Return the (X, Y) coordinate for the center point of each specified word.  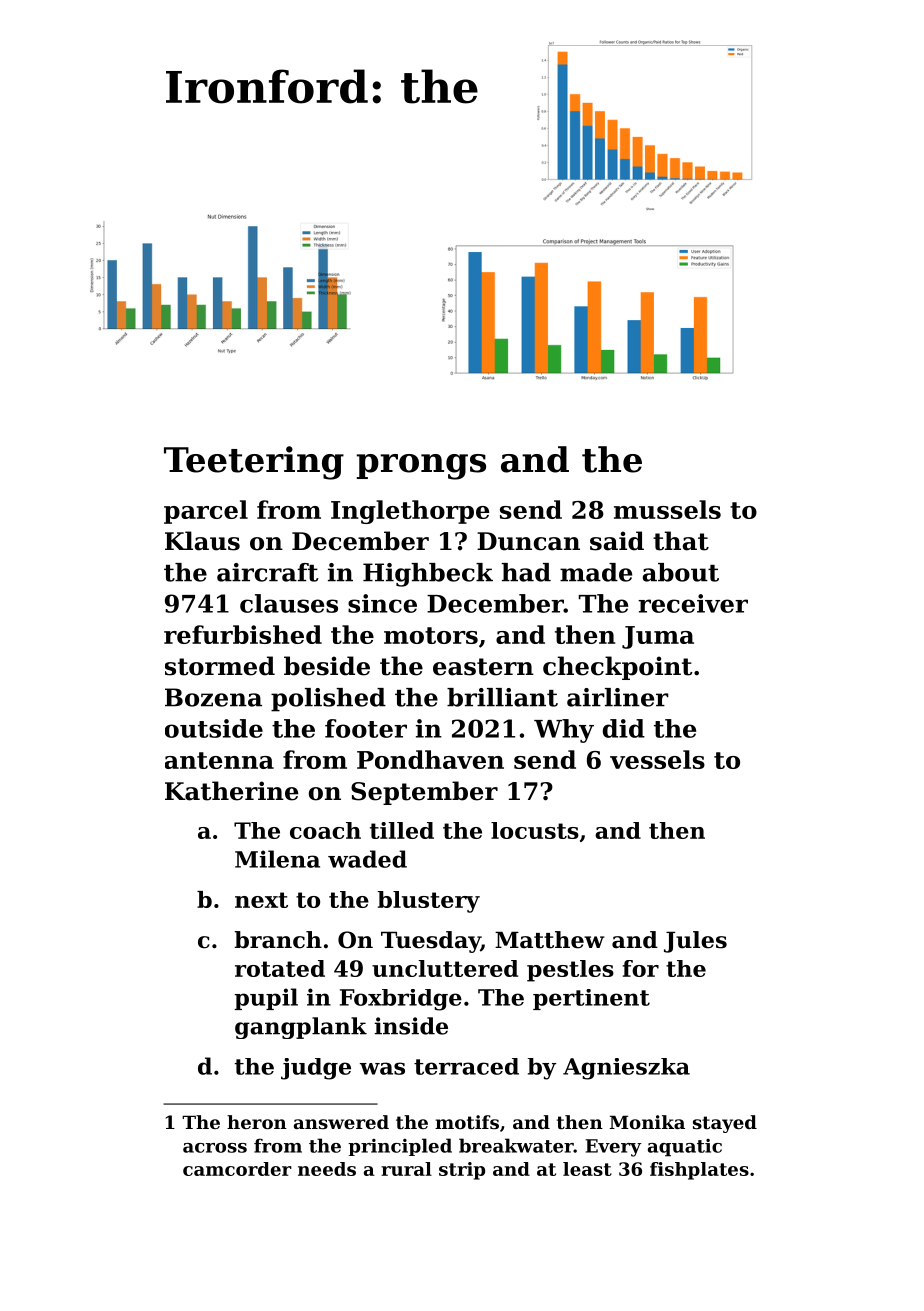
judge (316, 1069)
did (624, 728)
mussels (667, 509)
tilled (402, 830)
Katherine (231, 791)
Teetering (254, 463)
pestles (570, 971)
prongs (421, 467)
